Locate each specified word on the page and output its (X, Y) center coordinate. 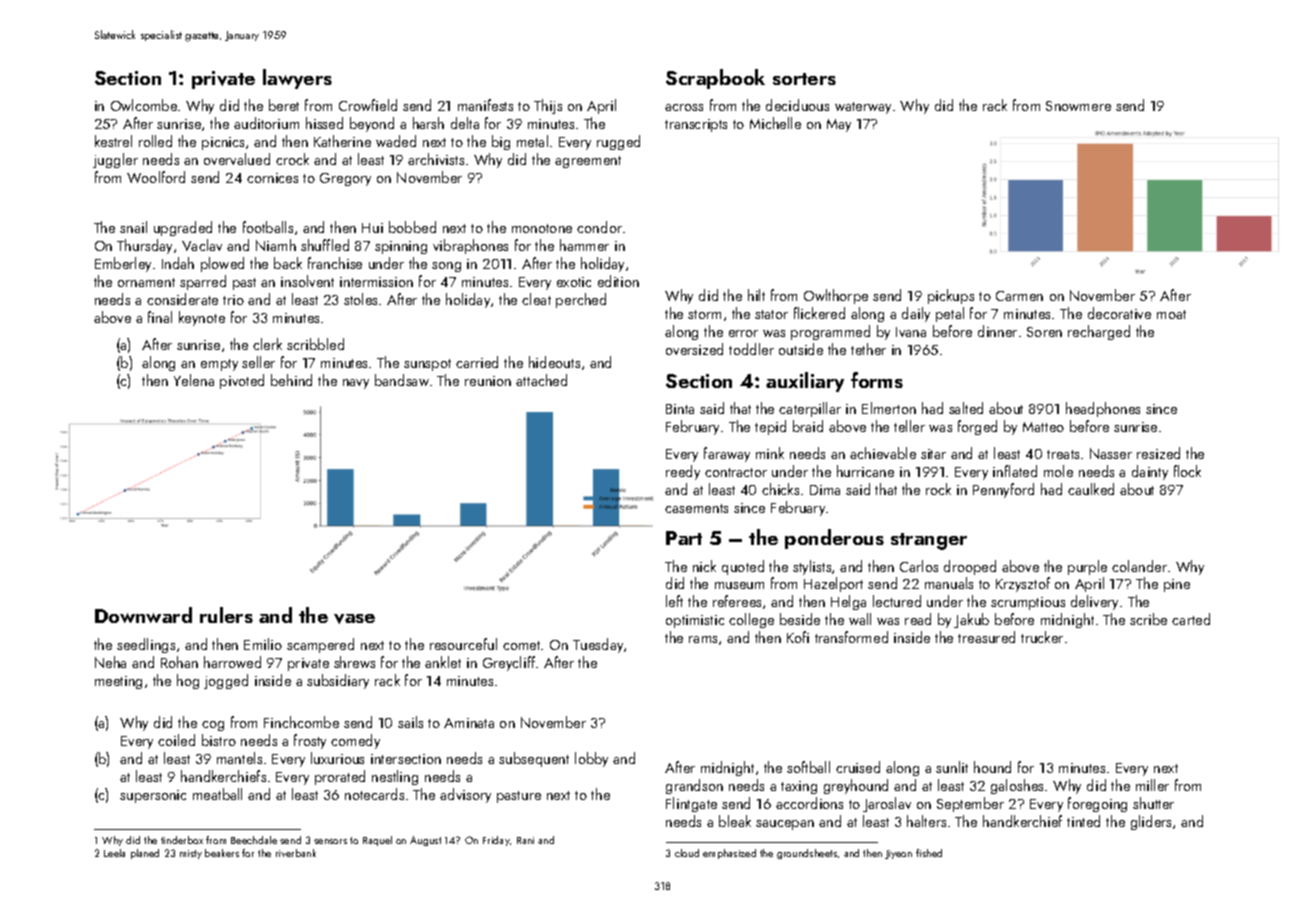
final (160, 317)
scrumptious (1028, 603)
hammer (584, 245)
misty (191, 854)
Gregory (345, 179)
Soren (1044, 332)
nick (704, 566)
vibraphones (470, 246)
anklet (443, 662)
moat (1171, 314)
